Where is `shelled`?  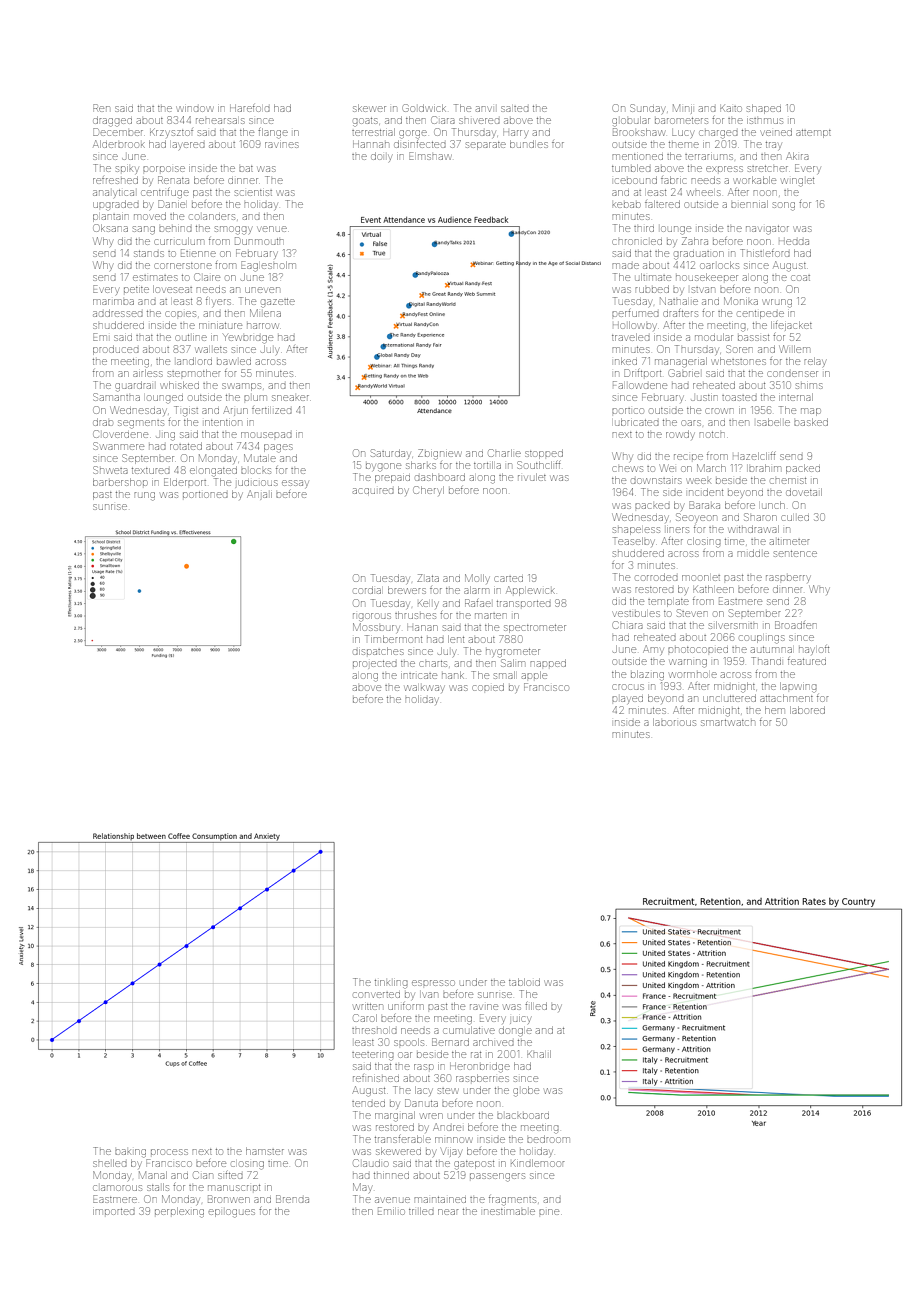
shelled is located at coordinates (110, 1163).
